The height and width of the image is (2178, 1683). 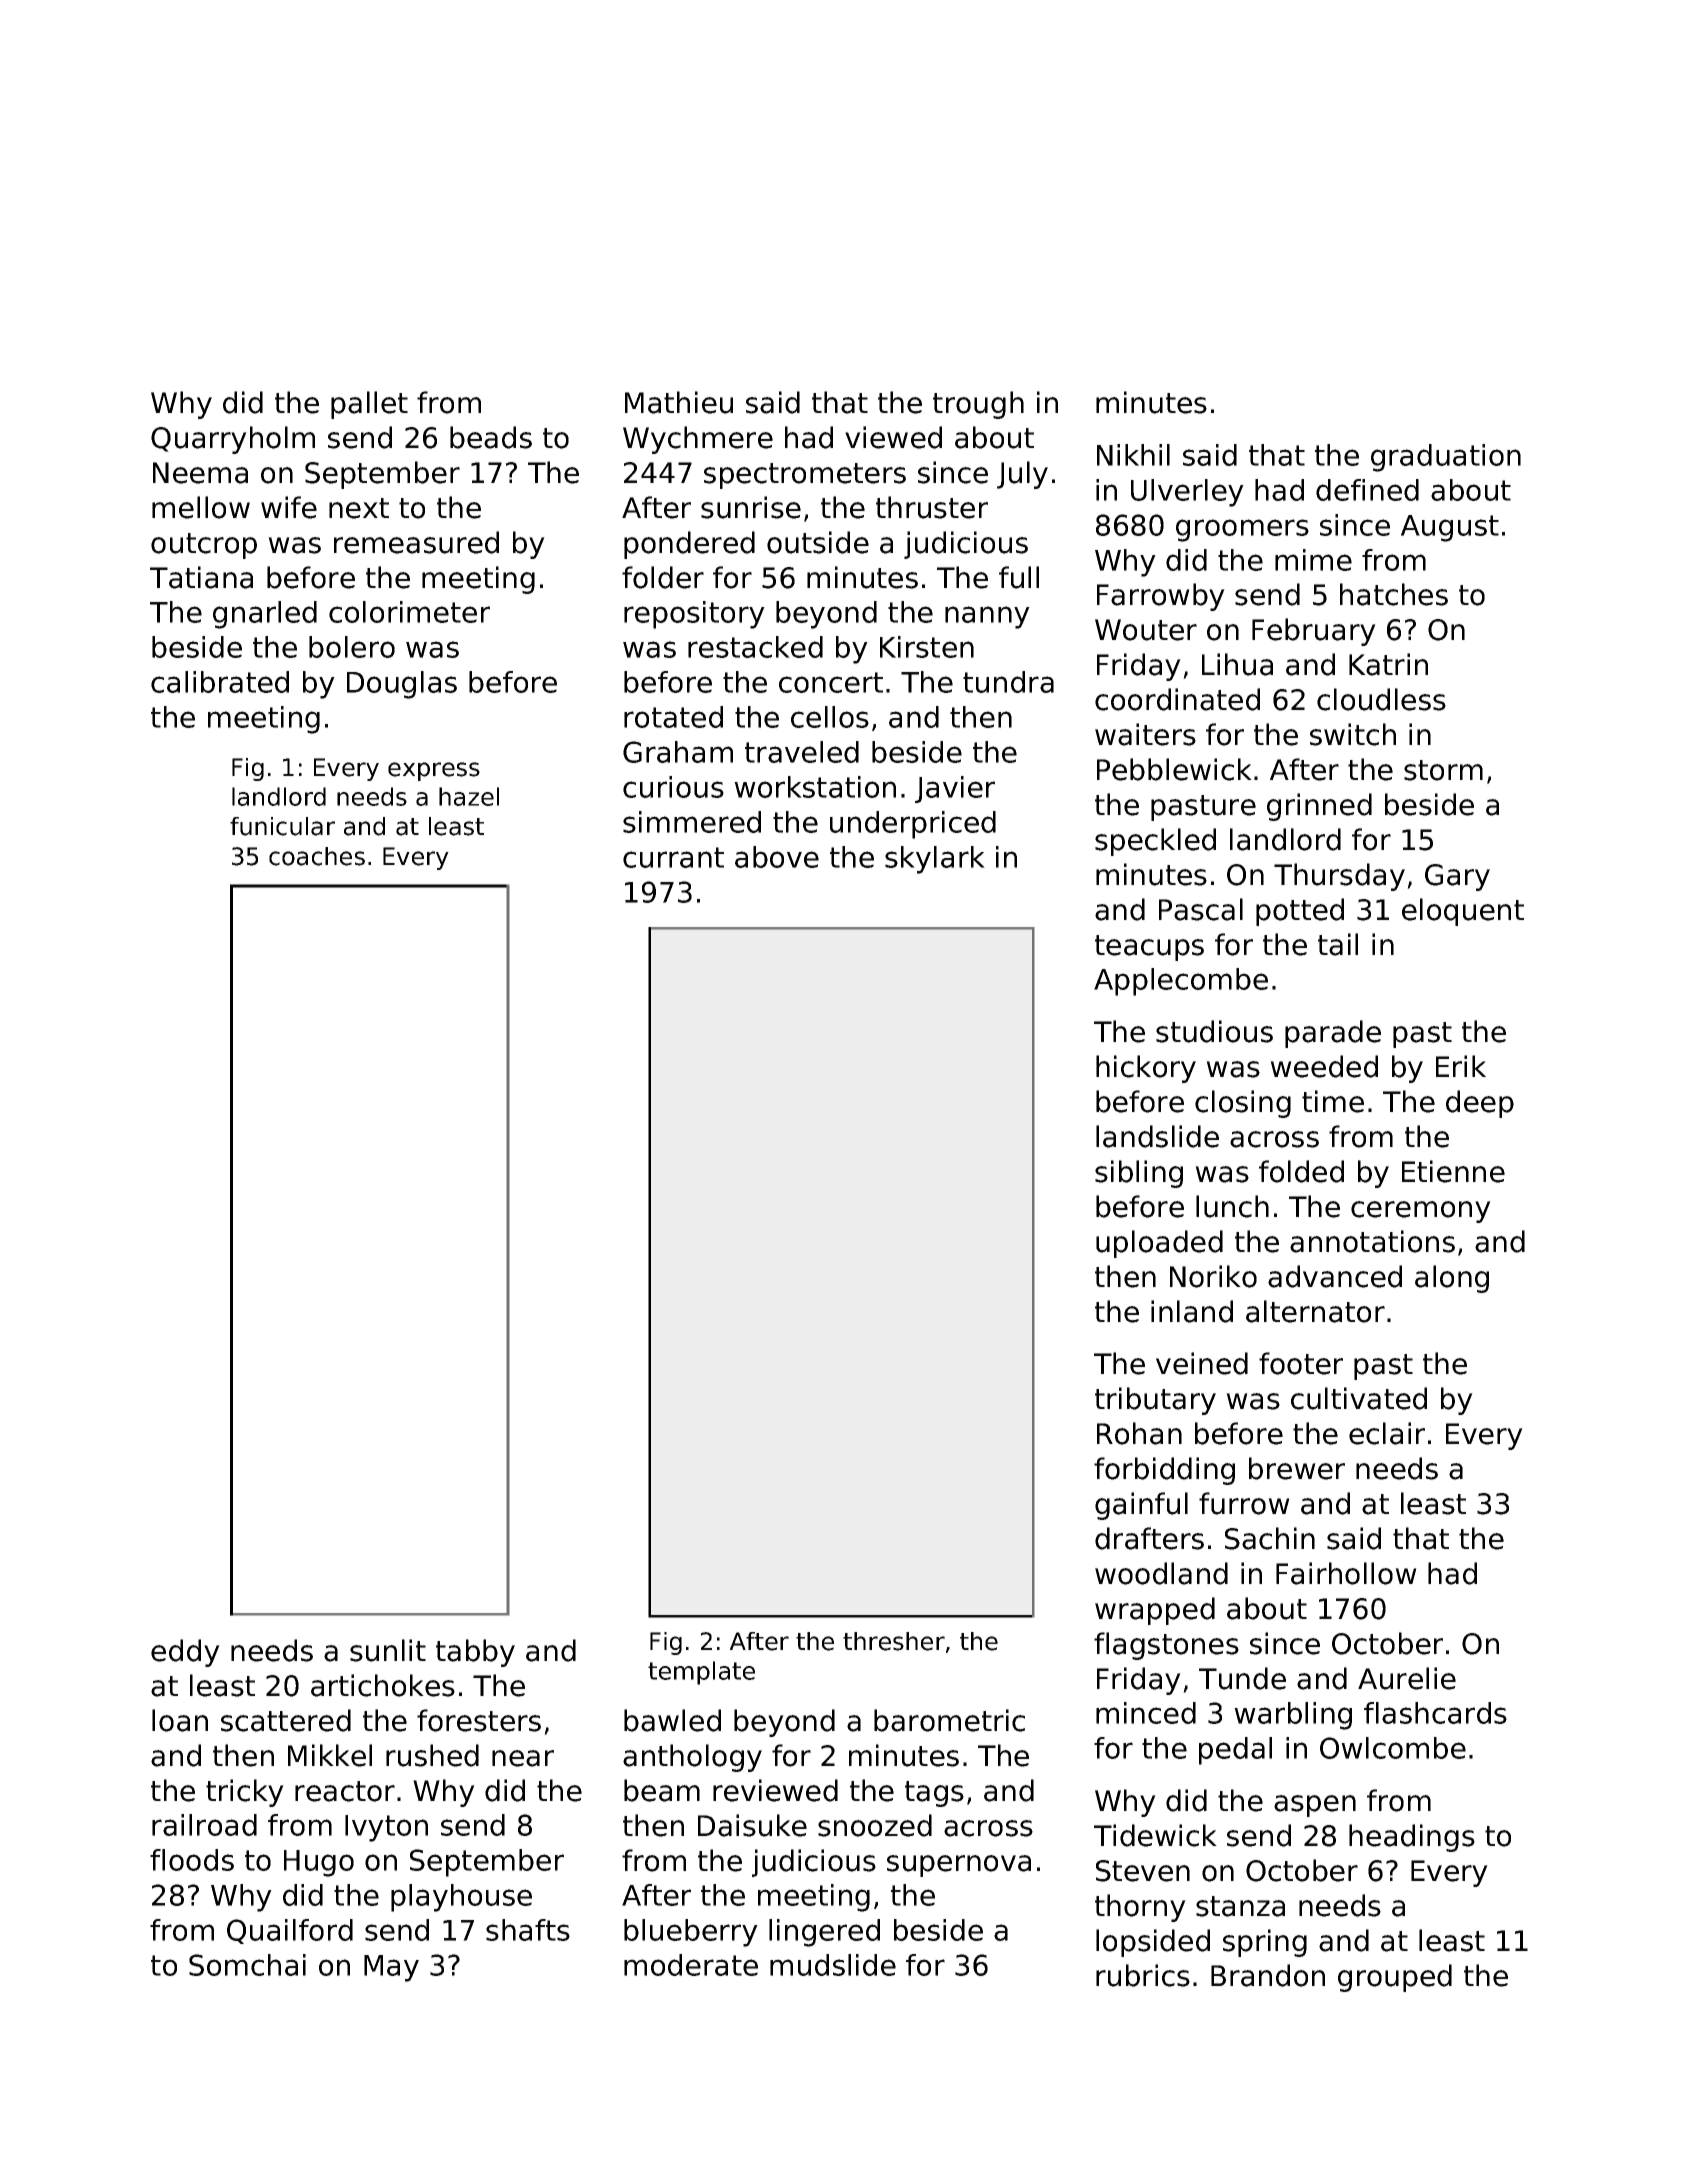 I want to click on colorimeter, so click(x=409, y=612).
